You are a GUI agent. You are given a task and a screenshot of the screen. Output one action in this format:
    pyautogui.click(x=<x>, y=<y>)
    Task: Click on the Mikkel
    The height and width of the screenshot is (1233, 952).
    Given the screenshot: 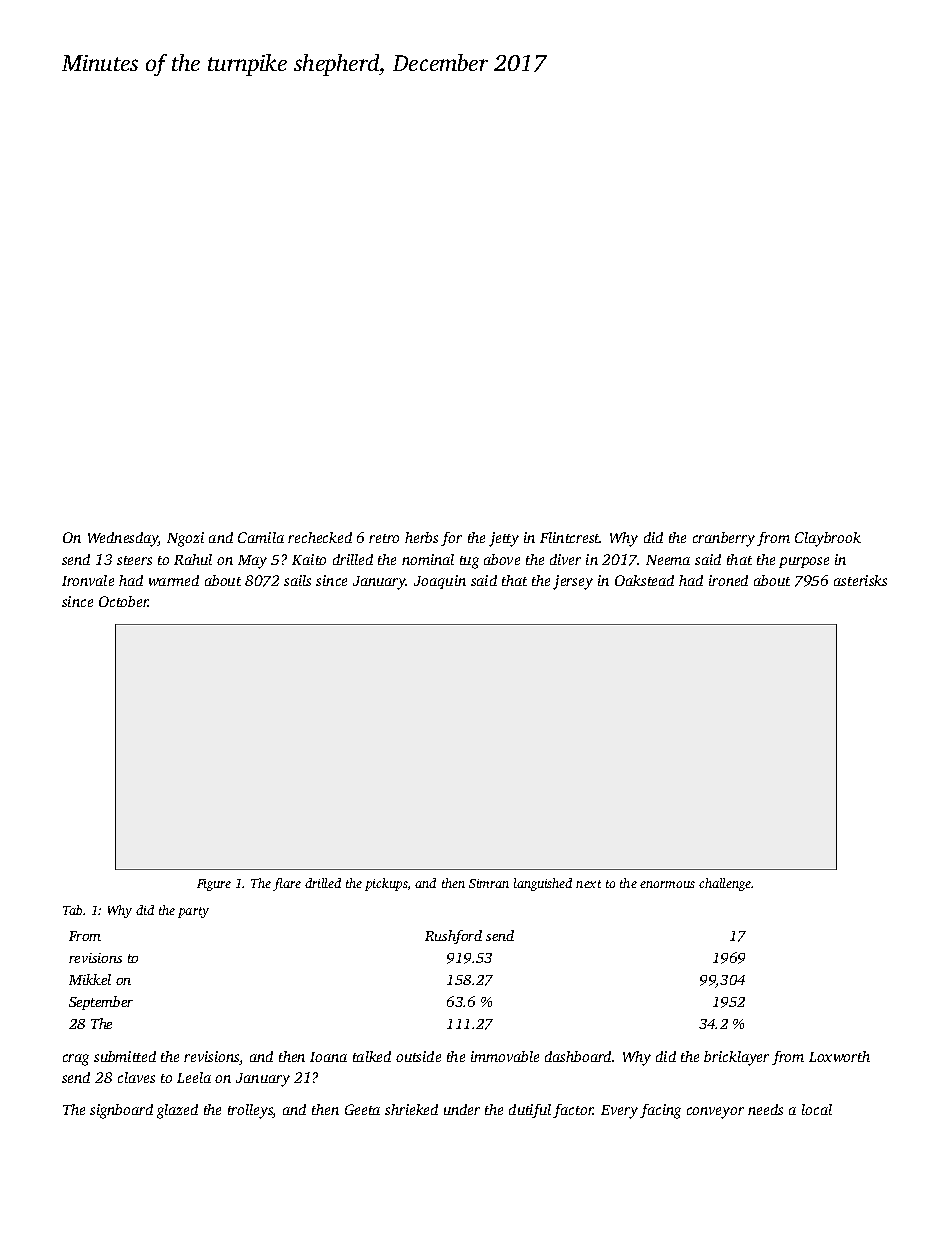 What is the action you would take?
    pyautogui.click(x=90, y=979)
